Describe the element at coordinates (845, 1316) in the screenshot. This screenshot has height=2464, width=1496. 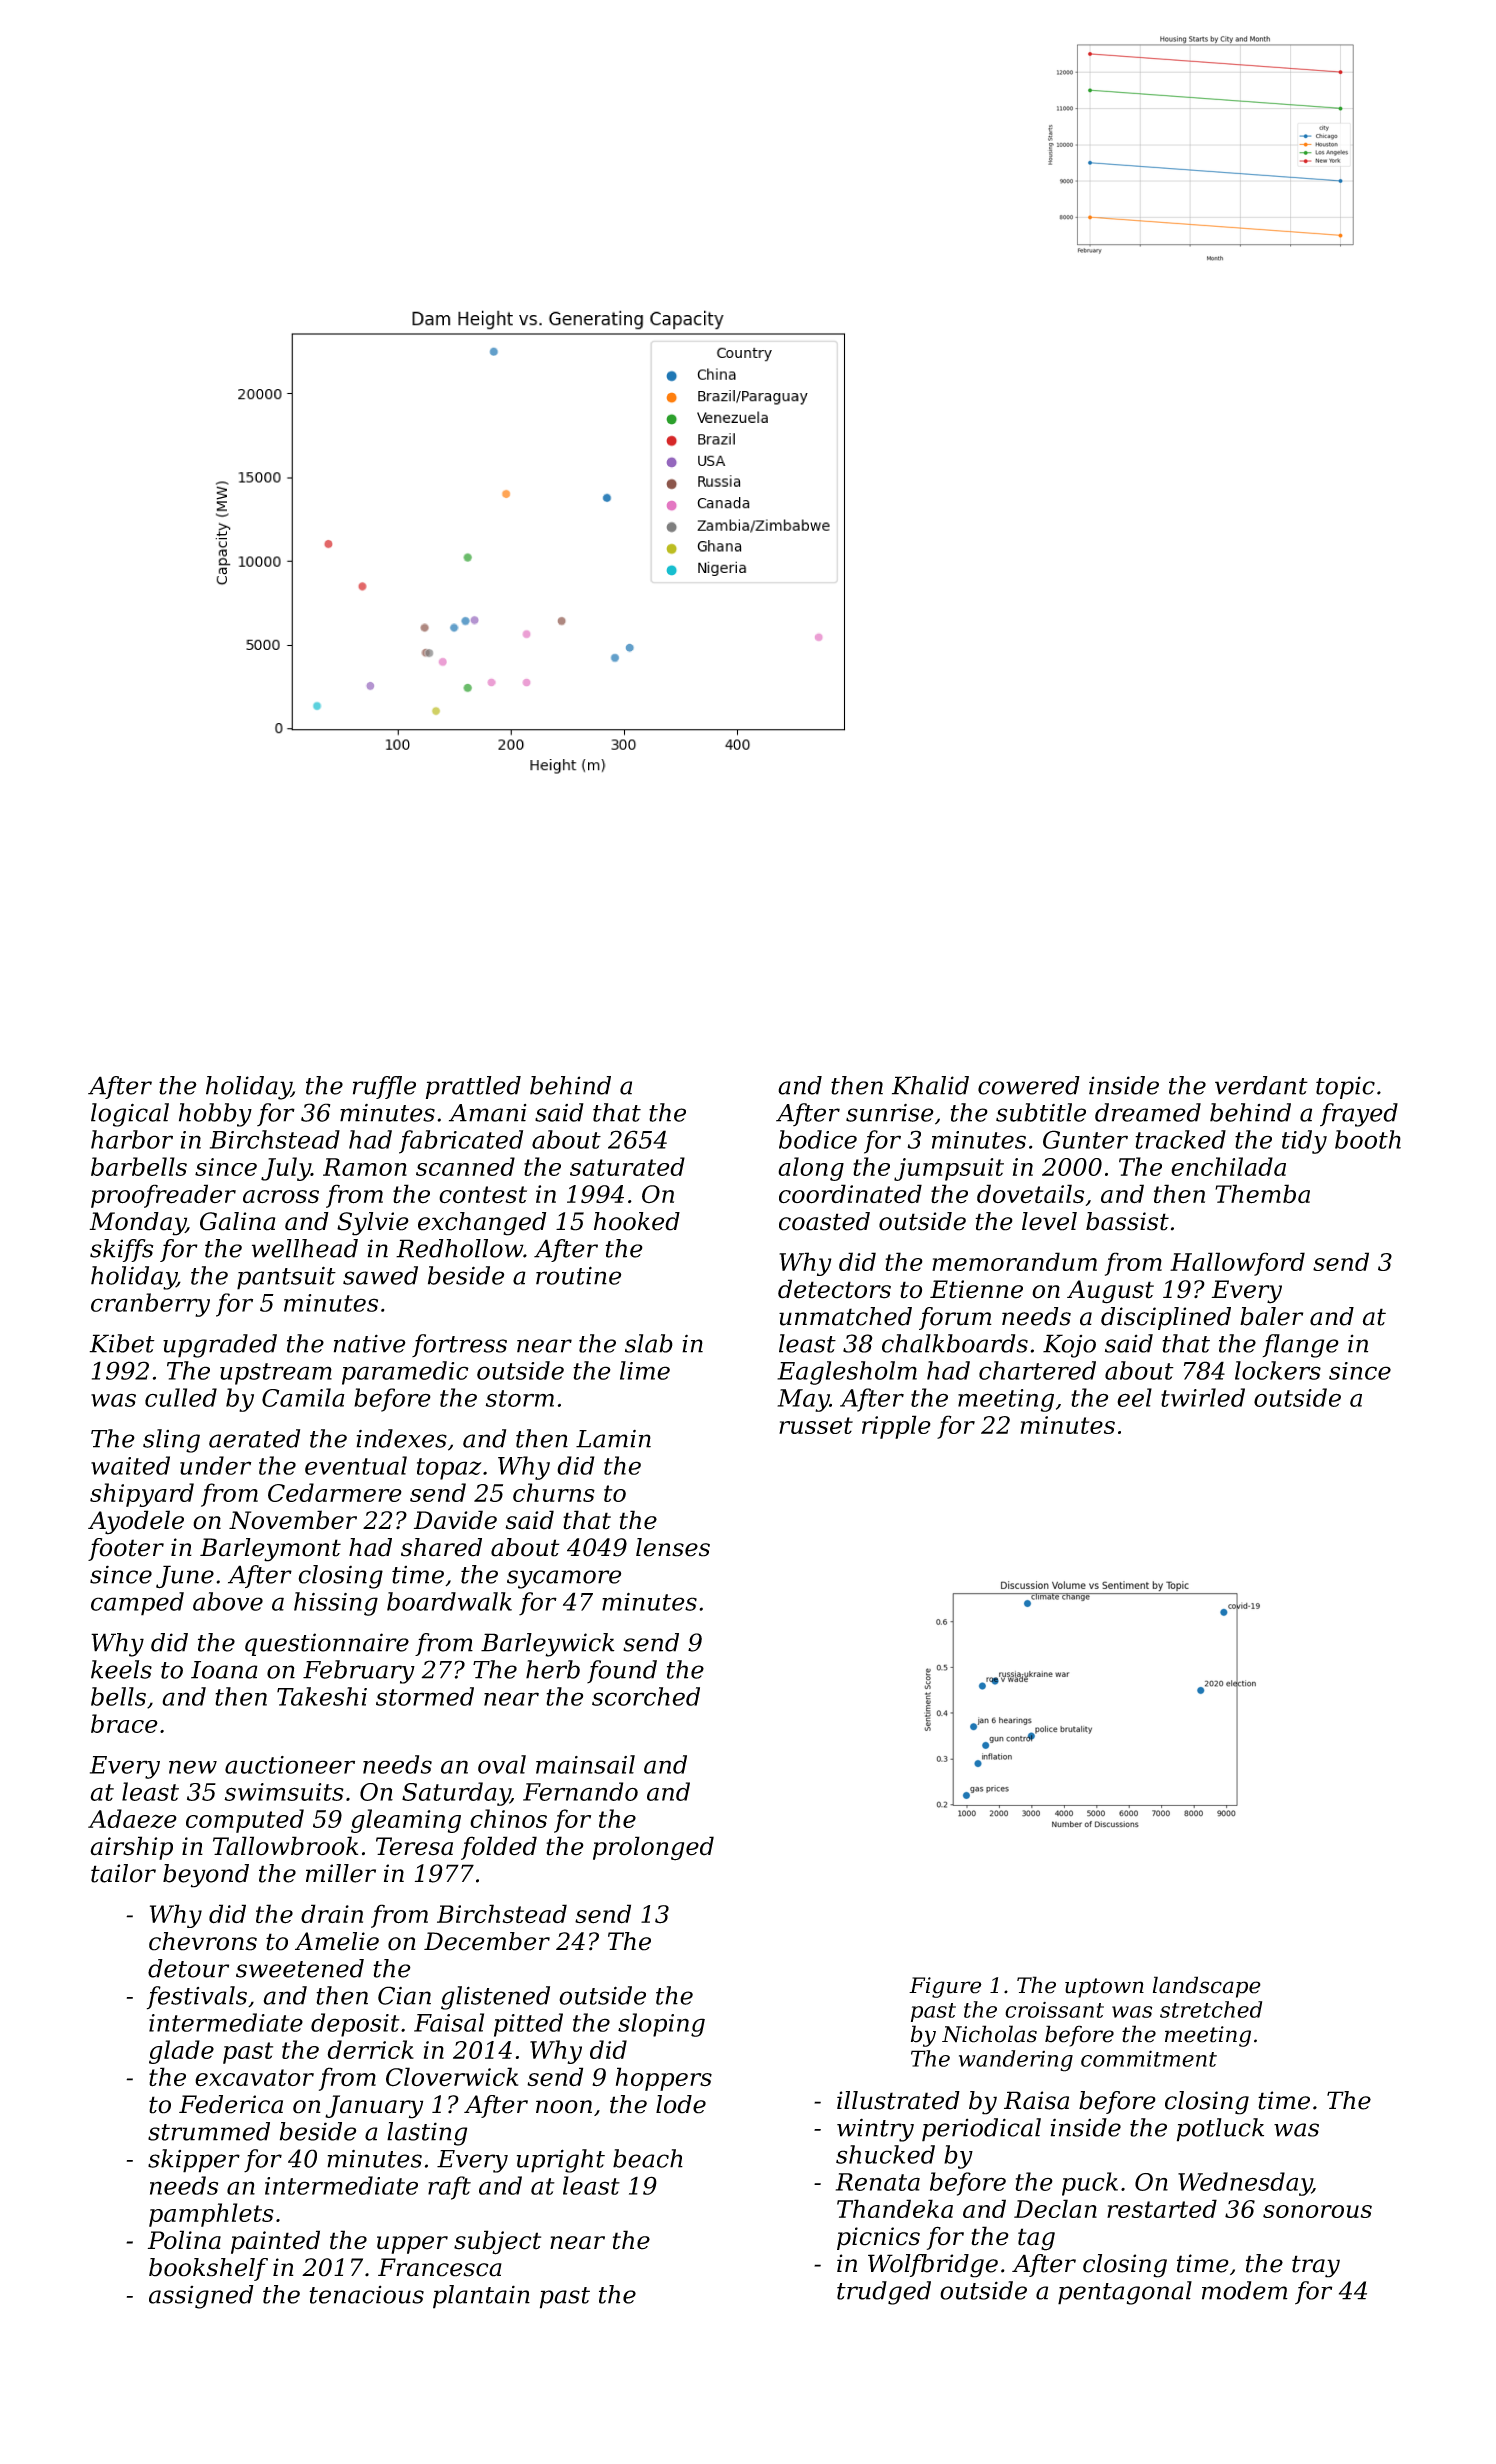
I see `unmatched` at that location.
